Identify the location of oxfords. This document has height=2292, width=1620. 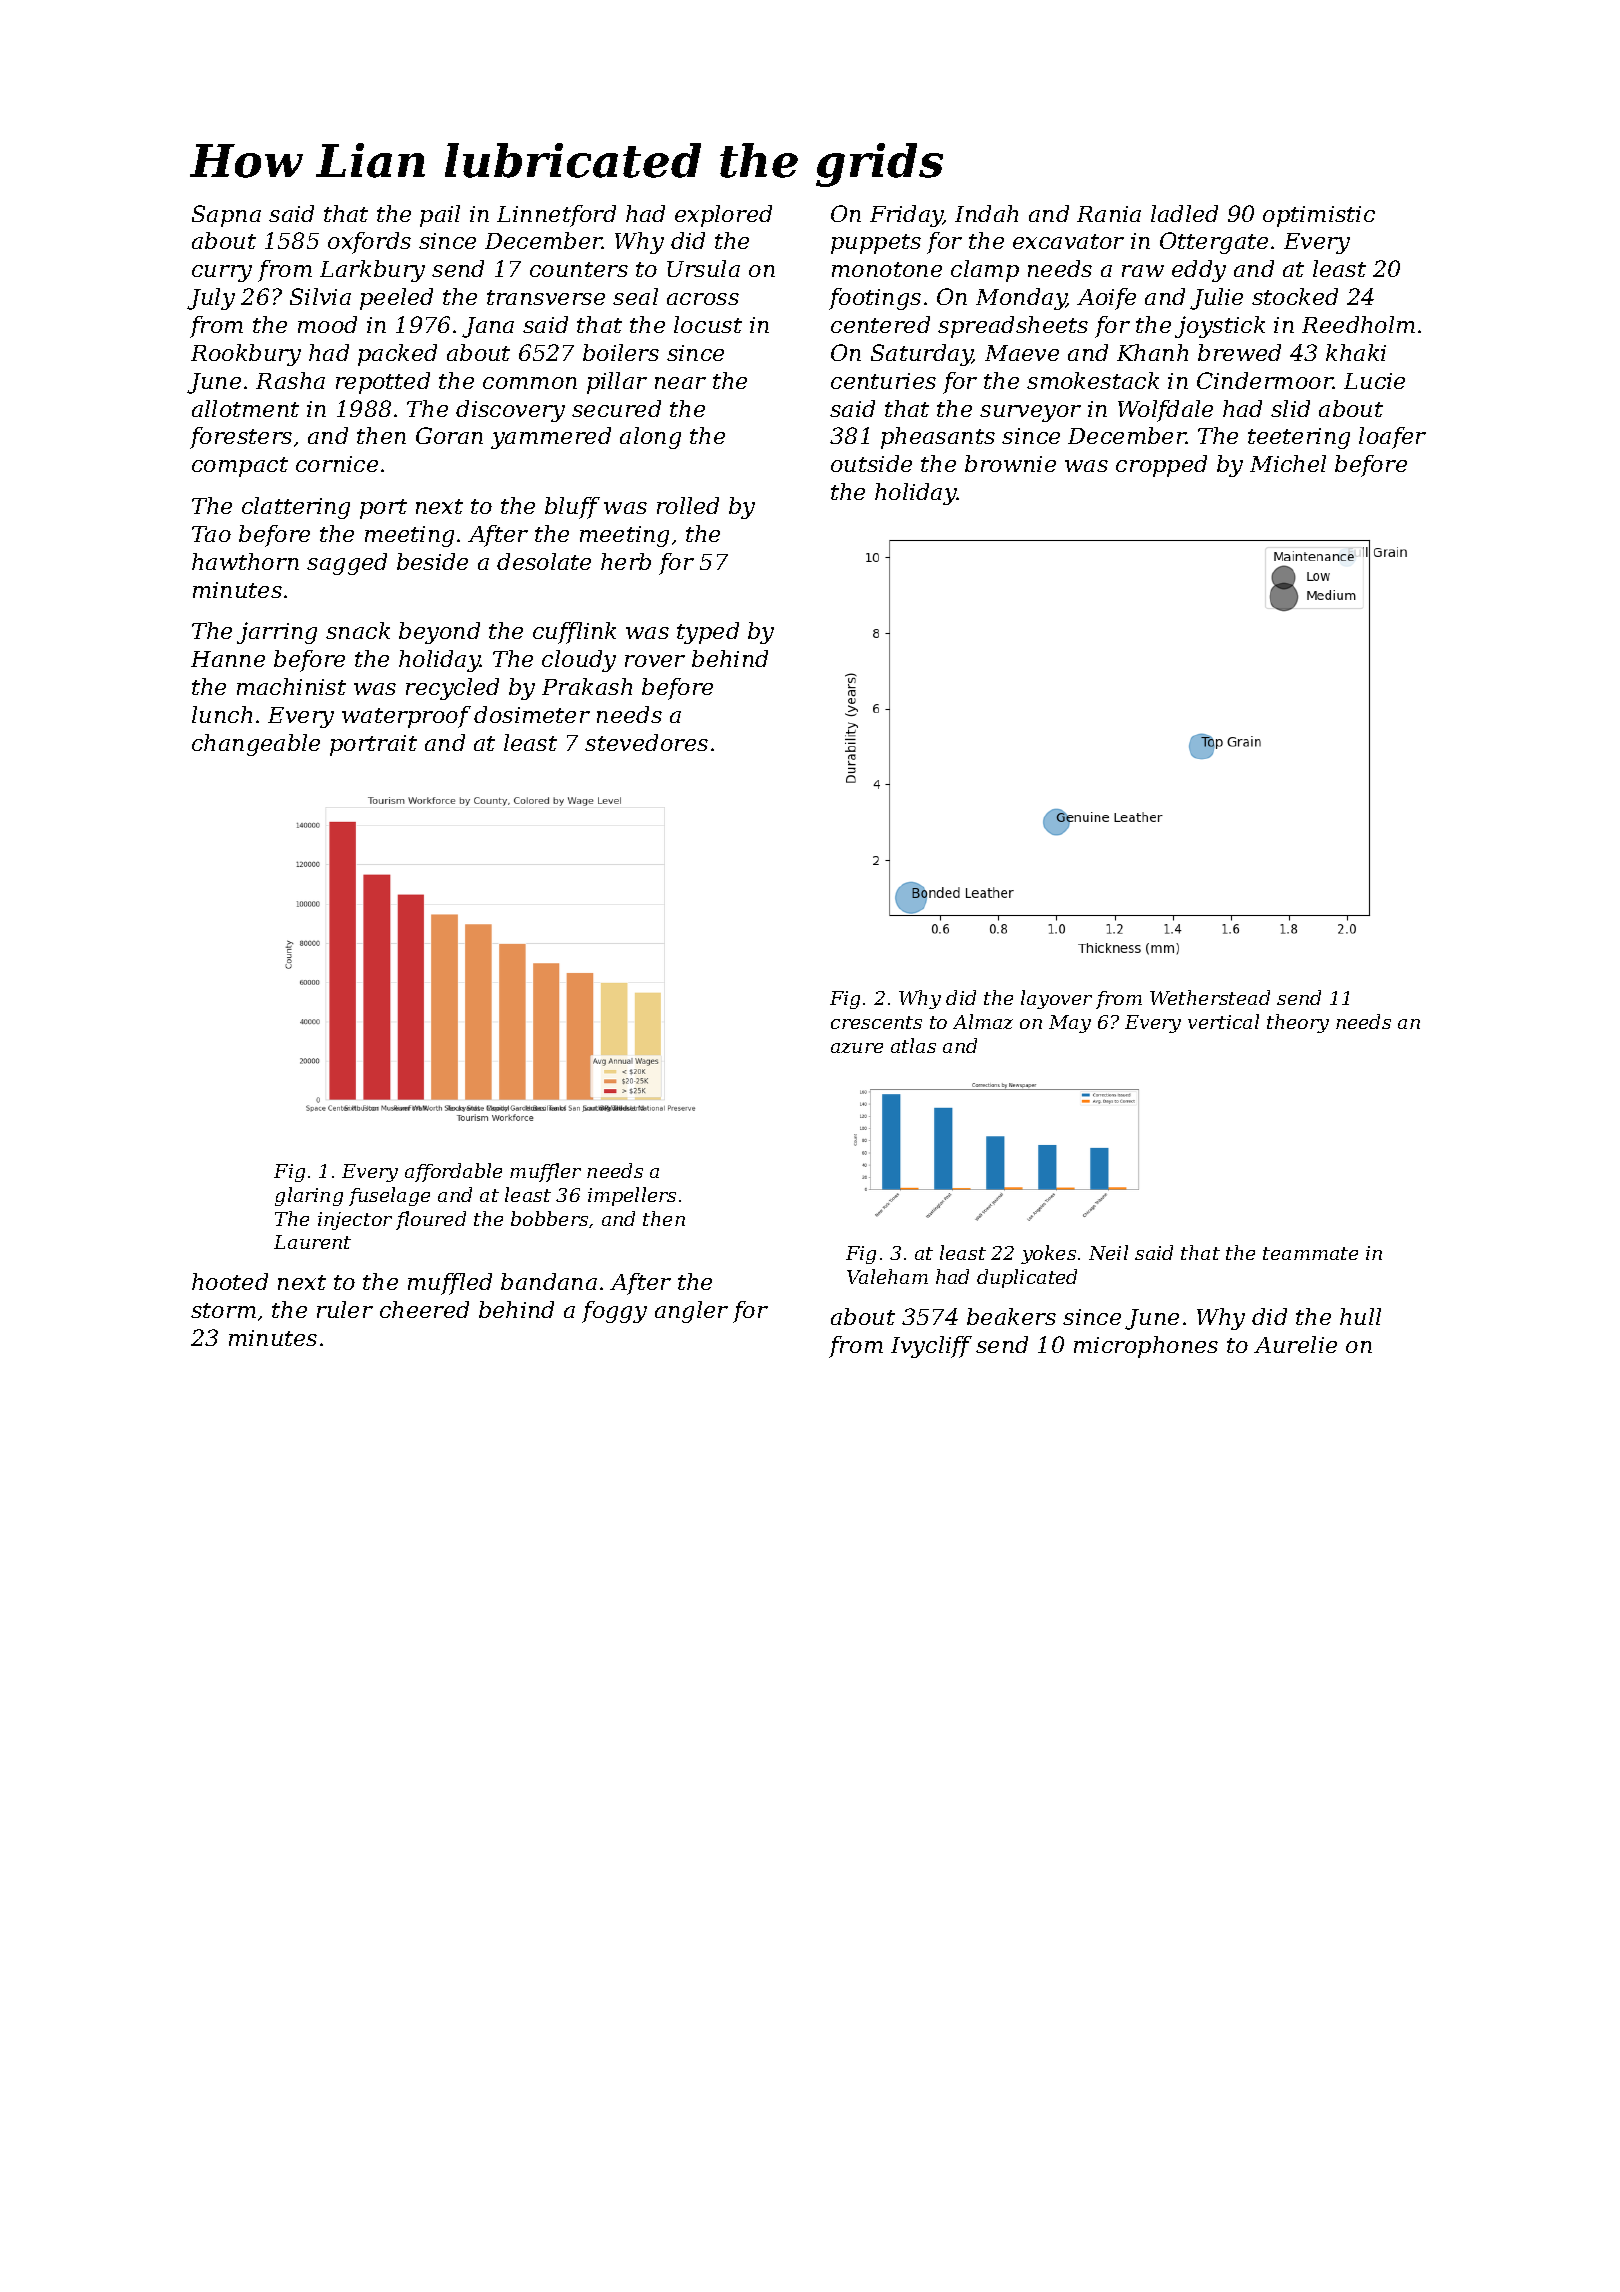
(369, 243).
